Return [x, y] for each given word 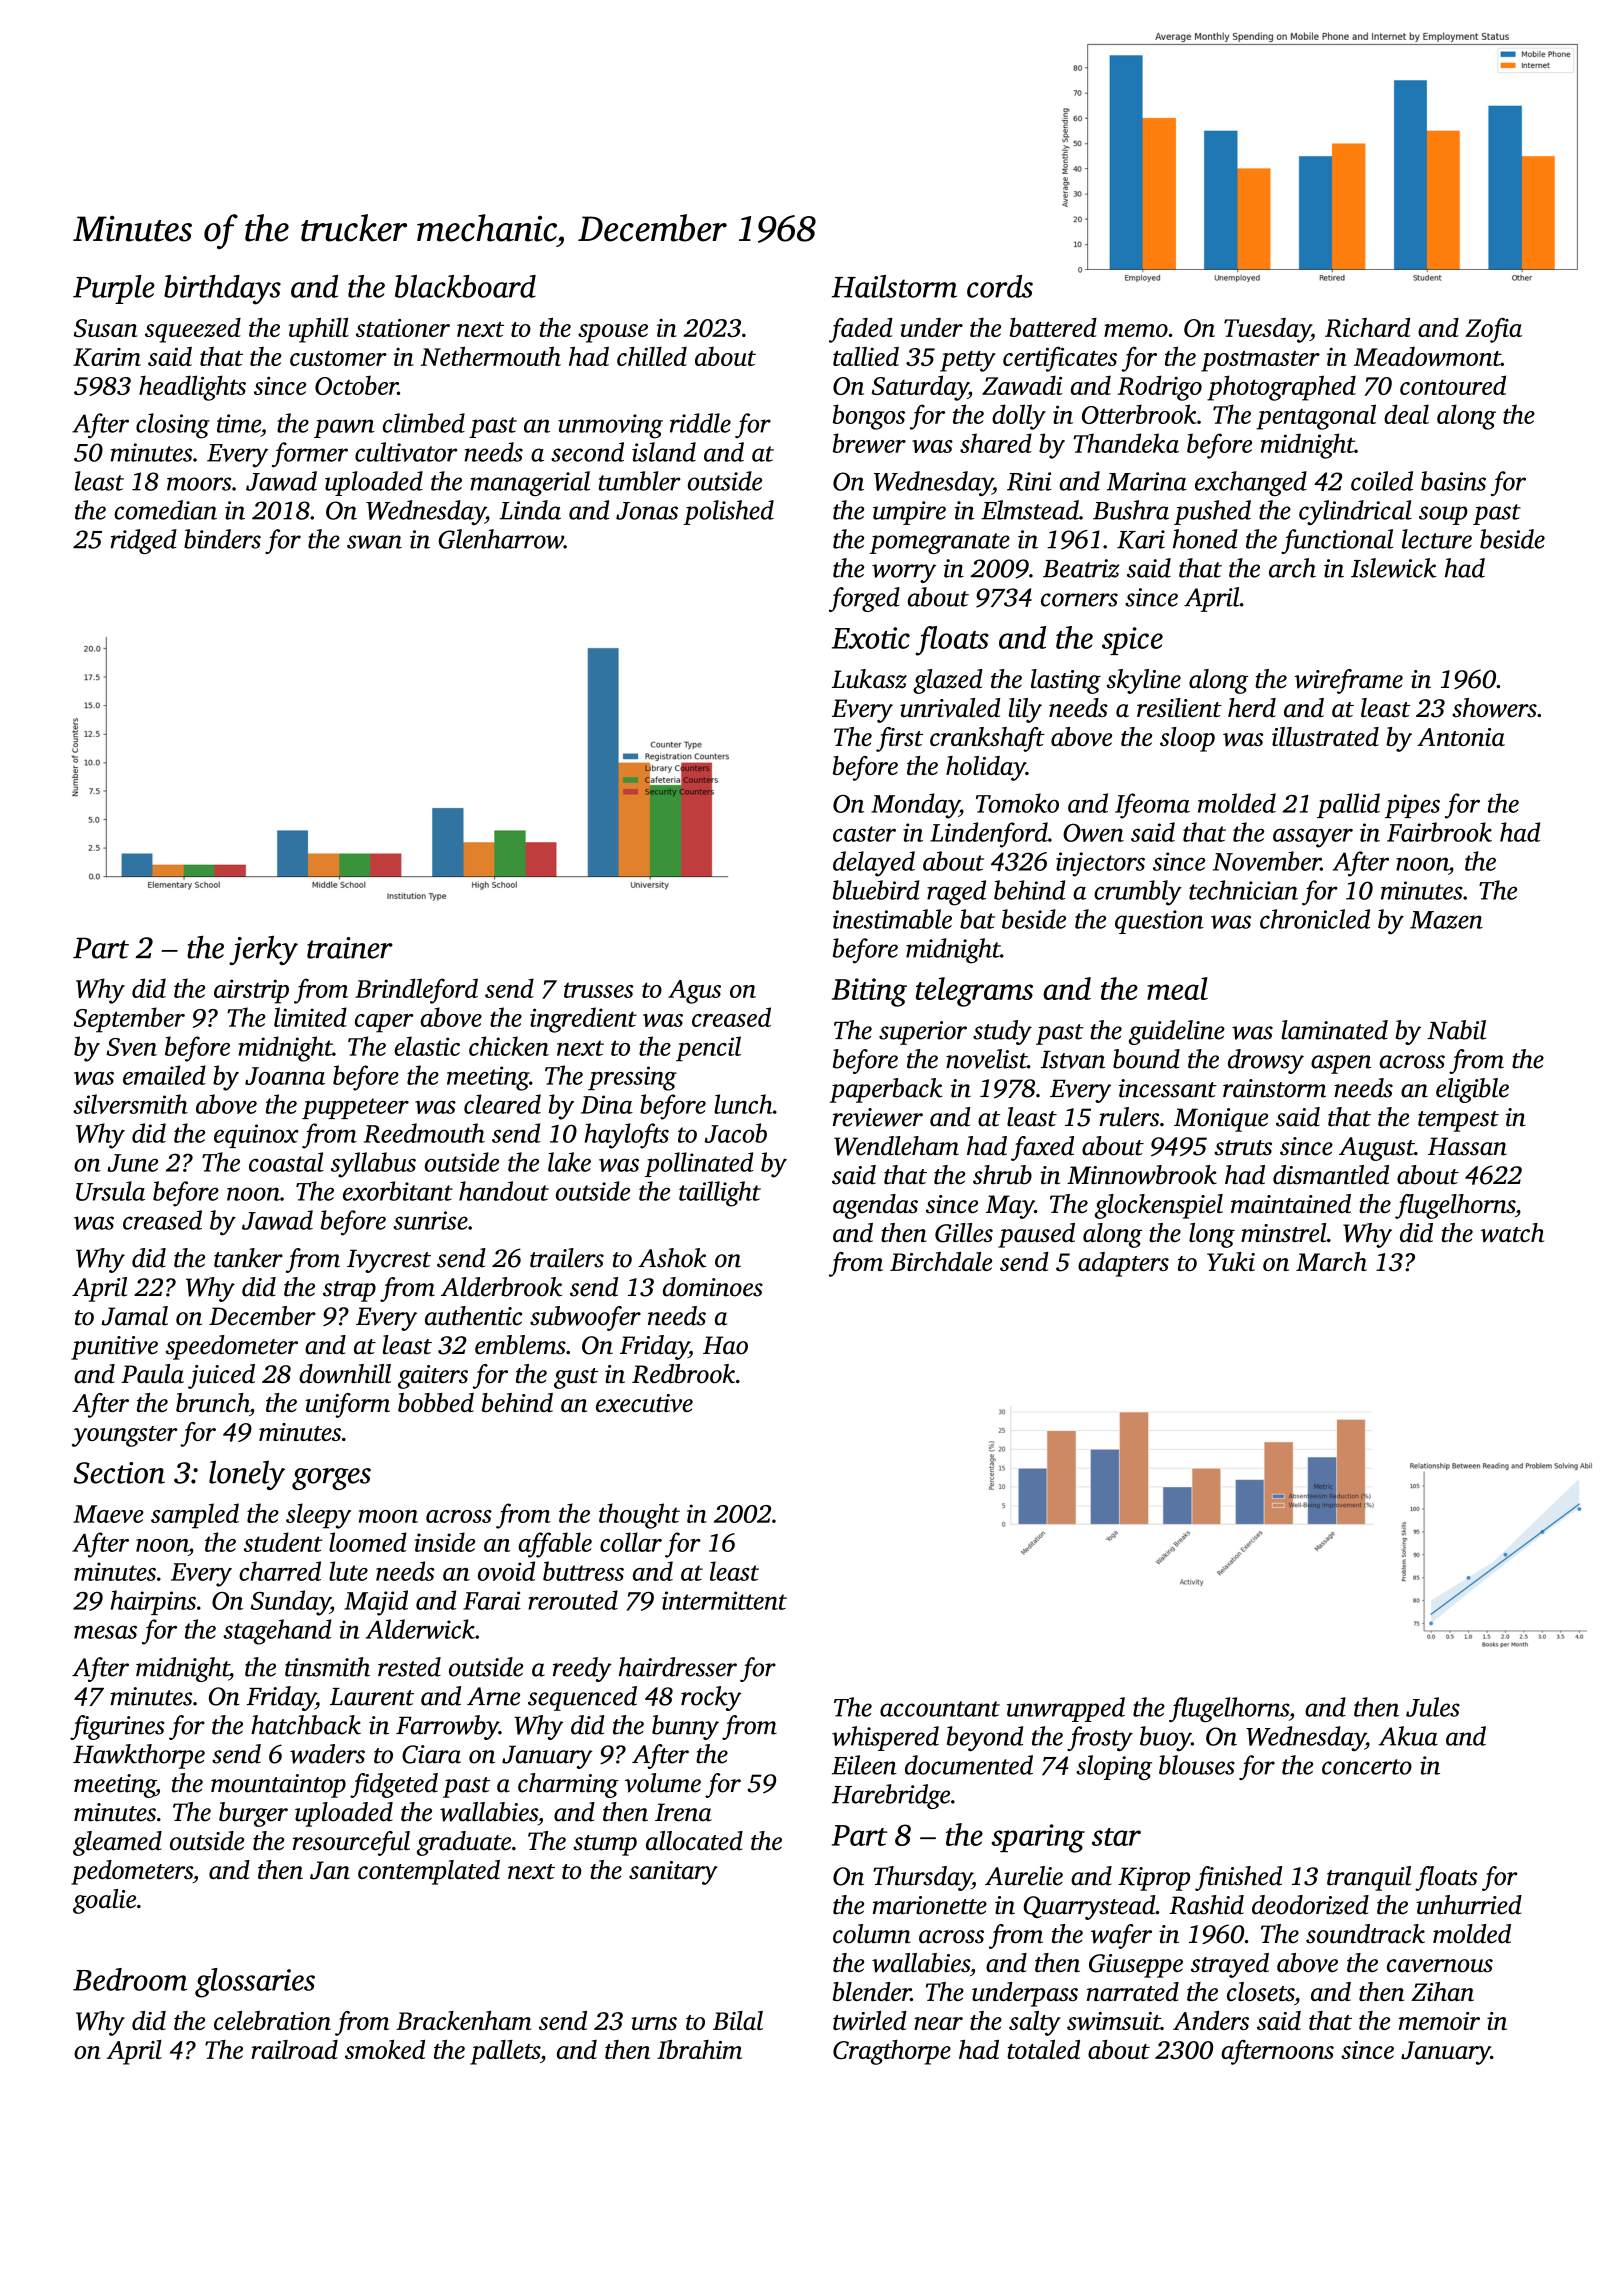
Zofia [1493, 330]
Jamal [135, 1316]
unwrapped [1066, 1709]
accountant [940, 1709]
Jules [1433, 1707]
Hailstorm [894, 286]
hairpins [153, 1602]
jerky [263, 950]
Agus [694, 992]
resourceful [351, 1843]
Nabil [1456, 1030]
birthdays [222, 290]
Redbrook [683, 1374]
